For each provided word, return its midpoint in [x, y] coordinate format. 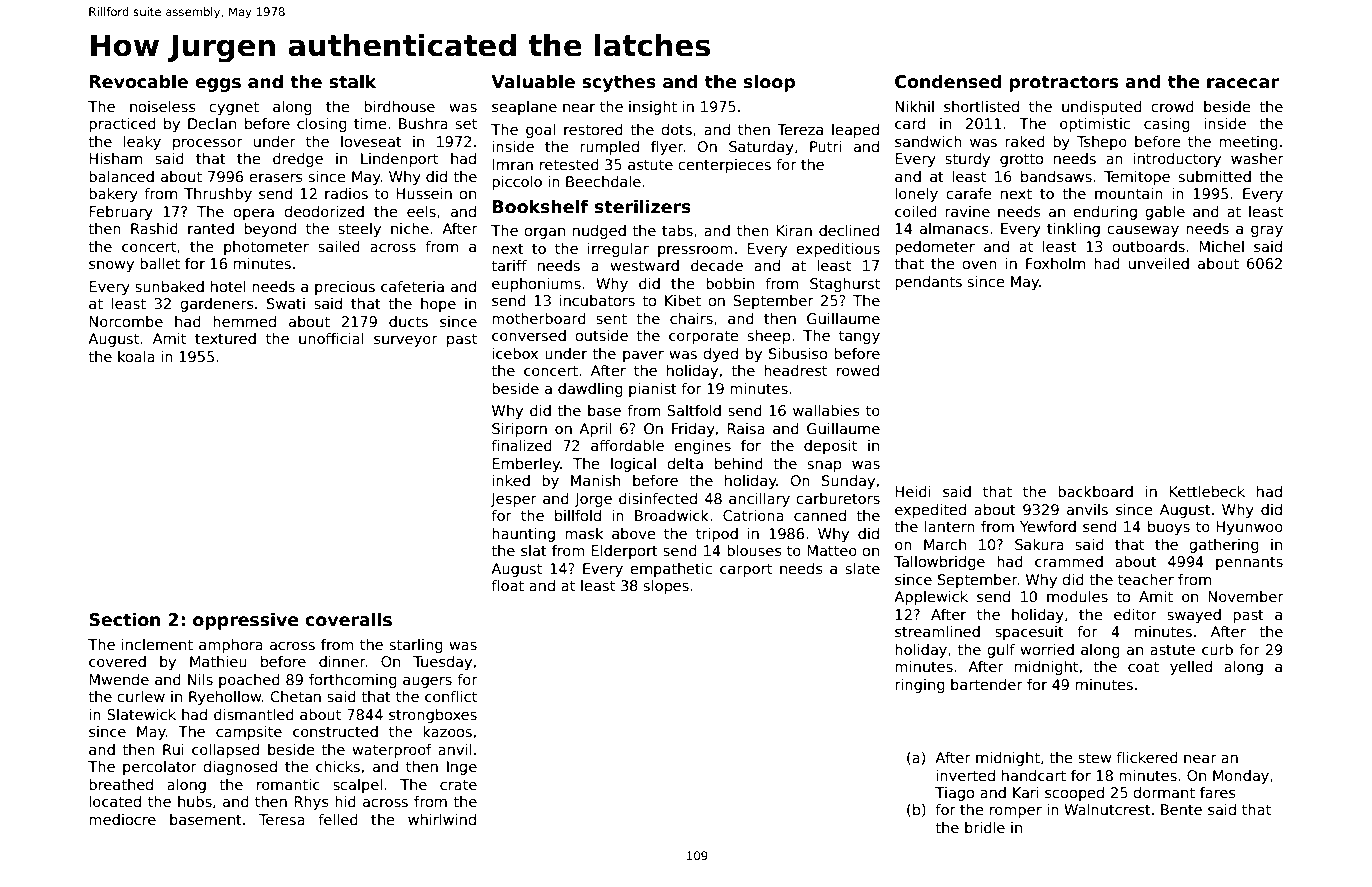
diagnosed [240, 768]
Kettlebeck [1207, 491]
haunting [523, 535]
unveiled [1159, 263]
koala [136, 356]
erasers [275, 178]
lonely [916, 195]
